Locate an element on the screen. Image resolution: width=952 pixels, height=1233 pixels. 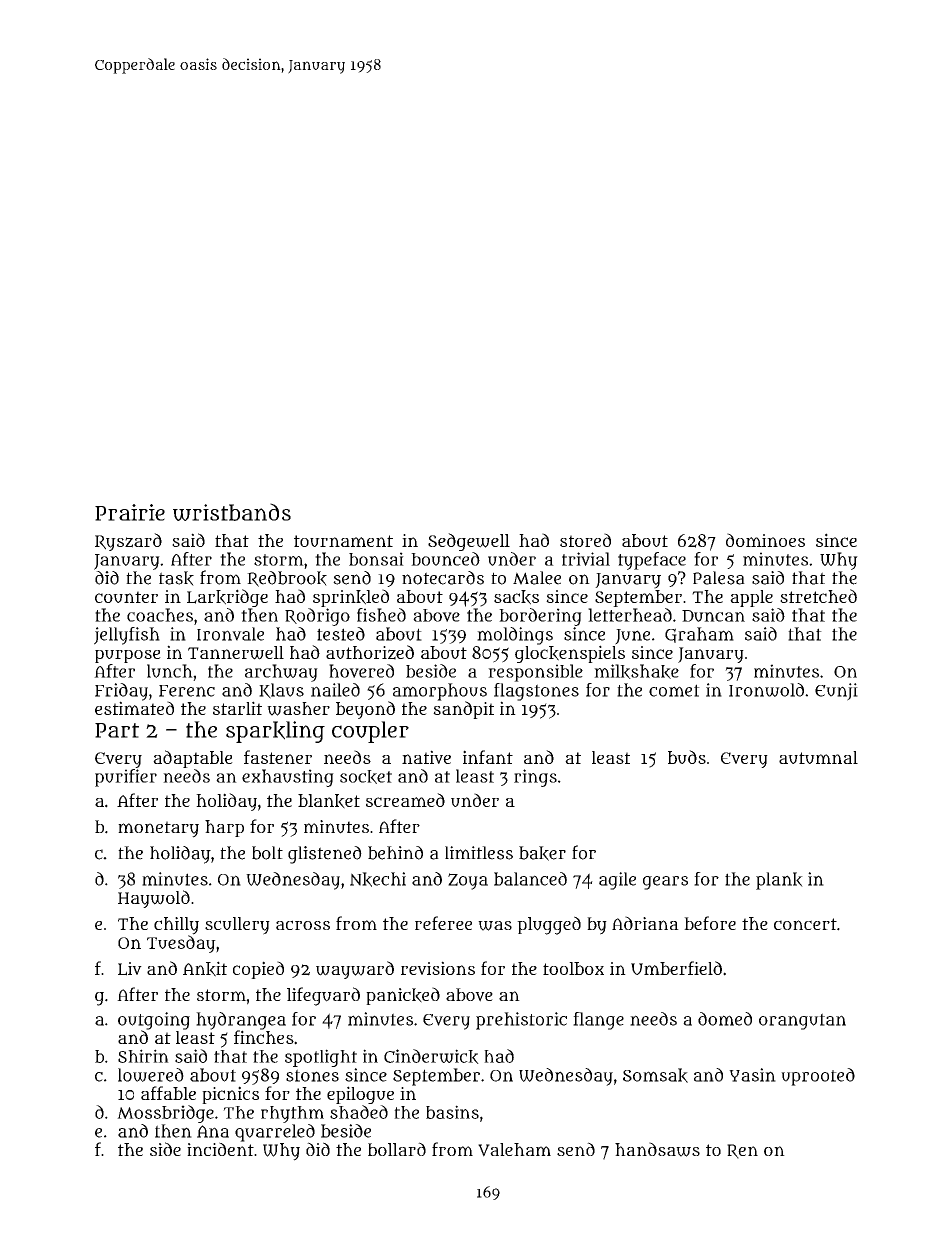
adaptable is located at coordinates (193, 759).
